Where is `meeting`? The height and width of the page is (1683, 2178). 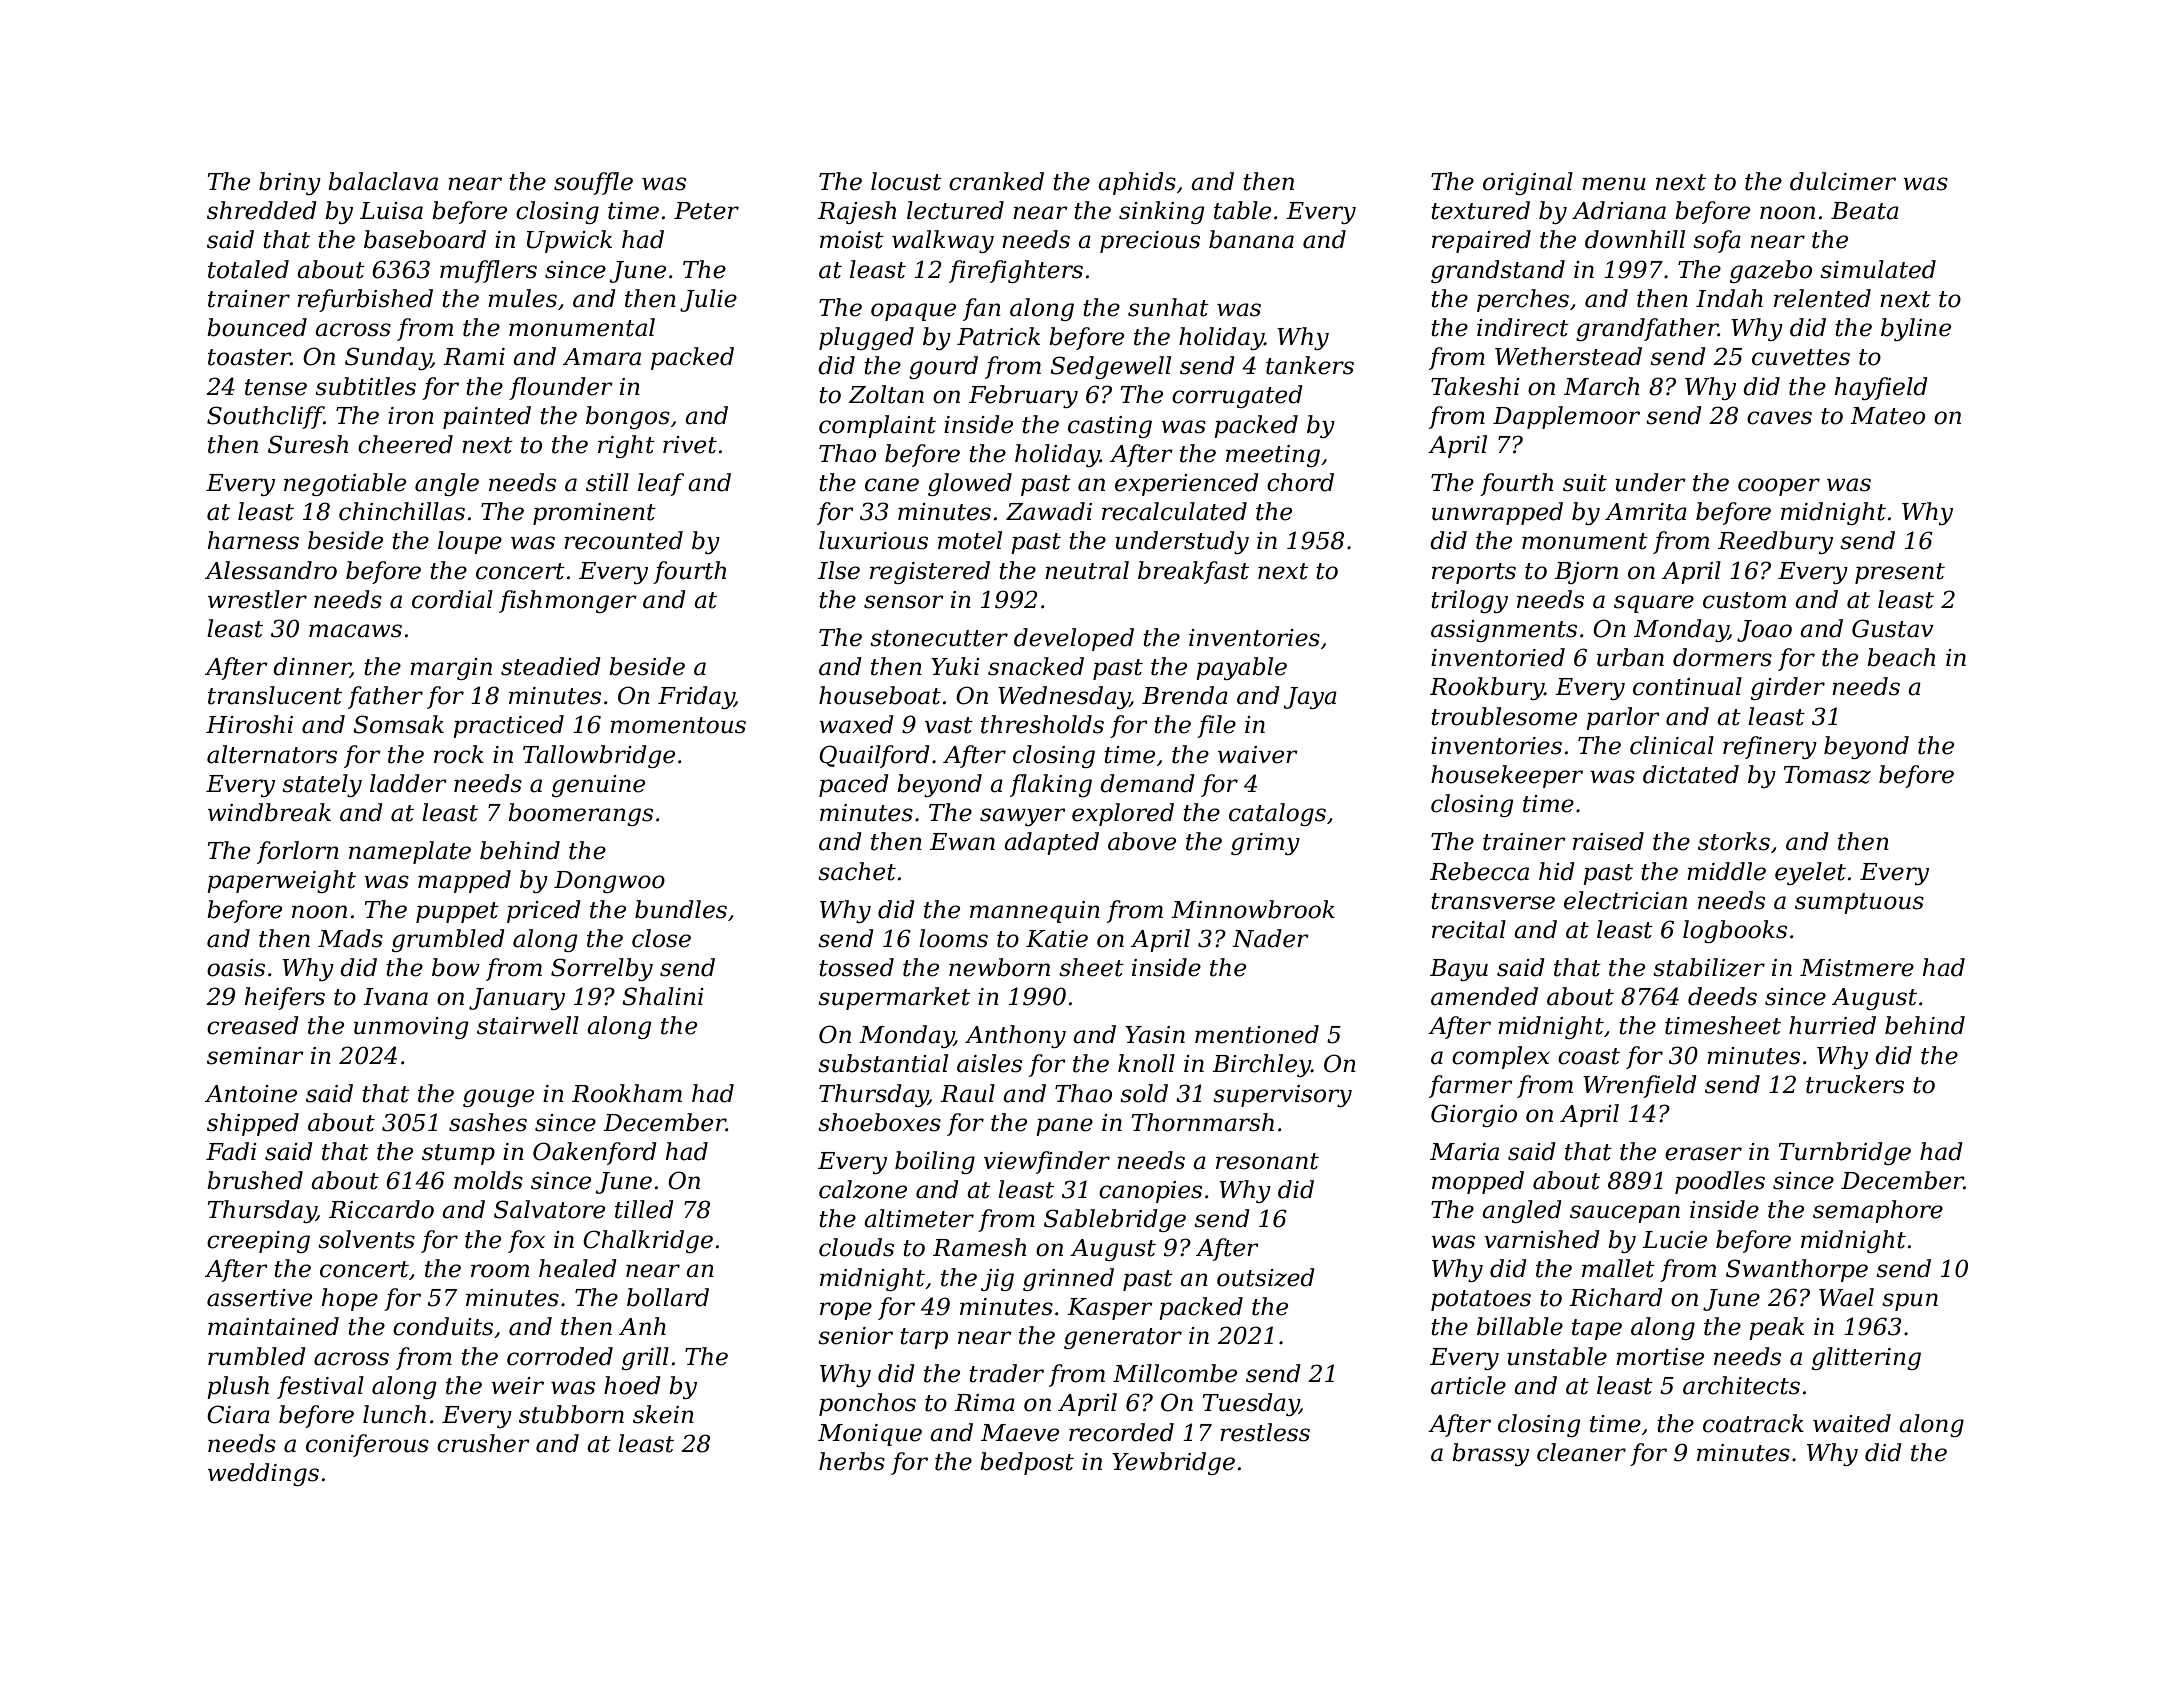
meeting is located at coordinates (1273, 456).
